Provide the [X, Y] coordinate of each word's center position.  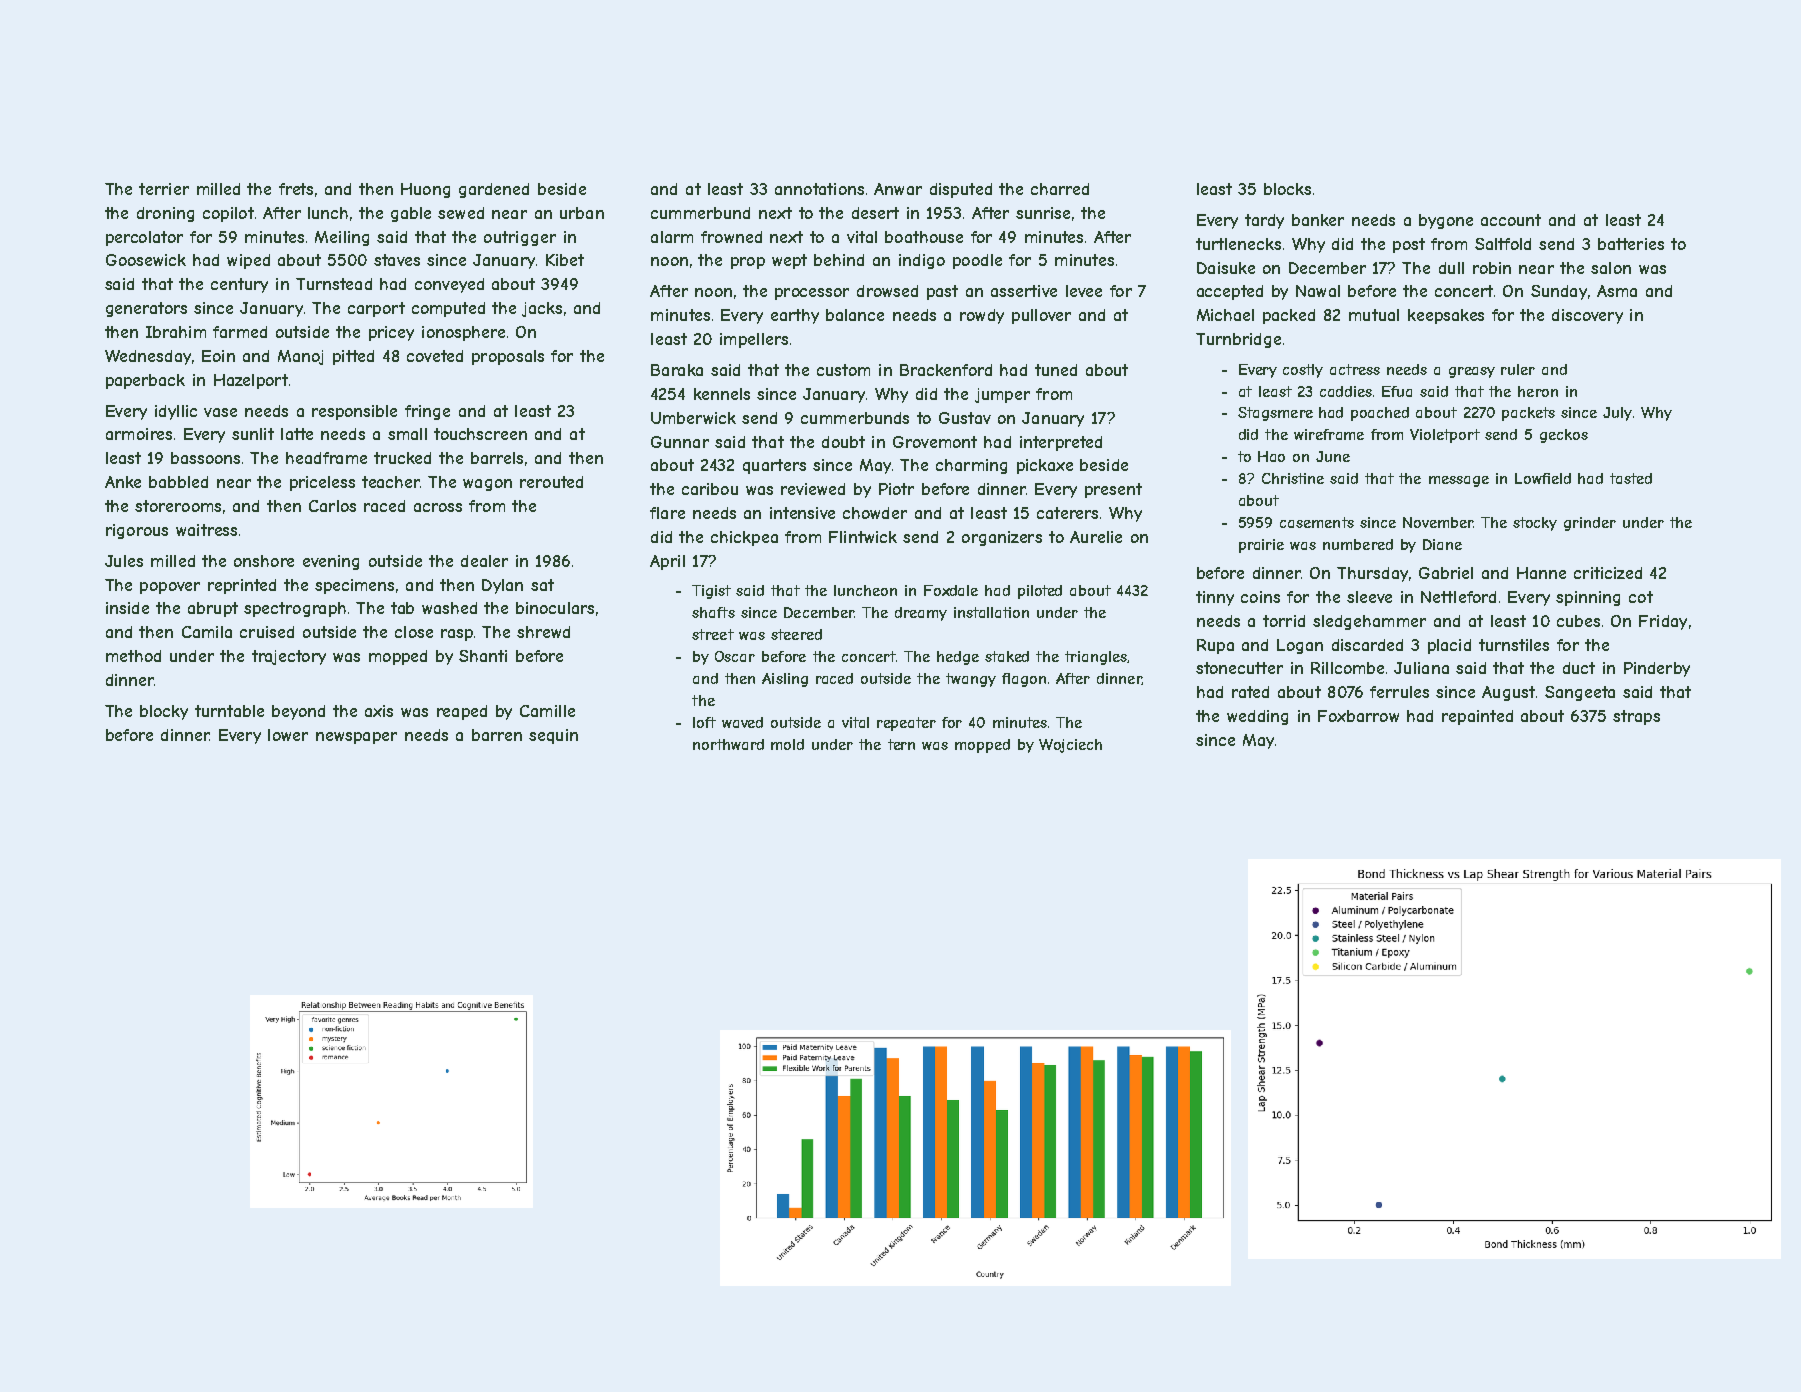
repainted [1477, 717]
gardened [494, 190]
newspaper [356, 738]
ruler [1518, 369]
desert [875, 213]
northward [728, 744]
